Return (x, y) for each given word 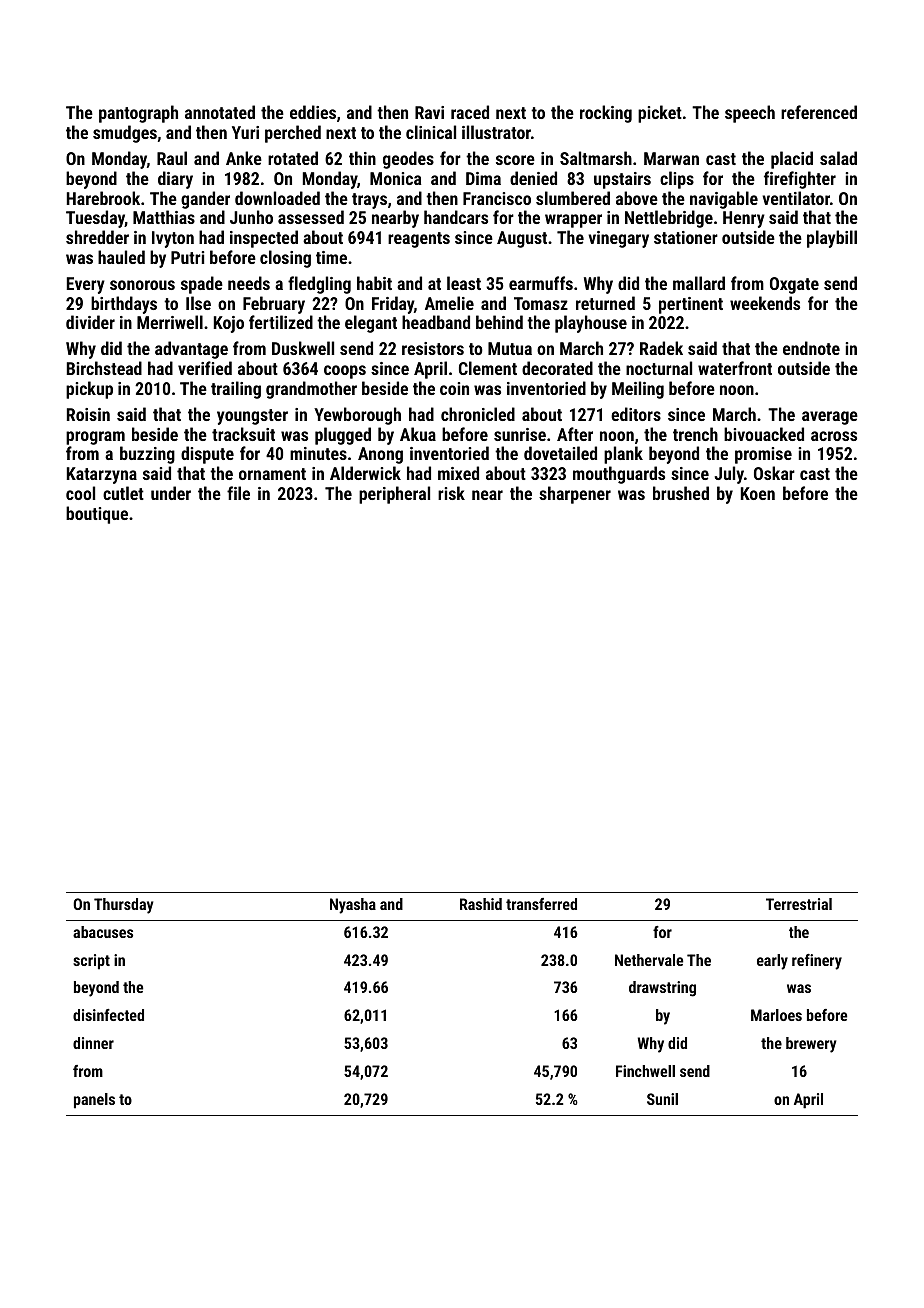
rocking (606, 114)
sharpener (575, 495)
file (238, 493)
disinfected (108, 1015)
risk (451, 493)
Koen (758, 493)
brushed (681, 493)
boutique (97, 515)
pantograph (138, 114)
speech (750, 114)
